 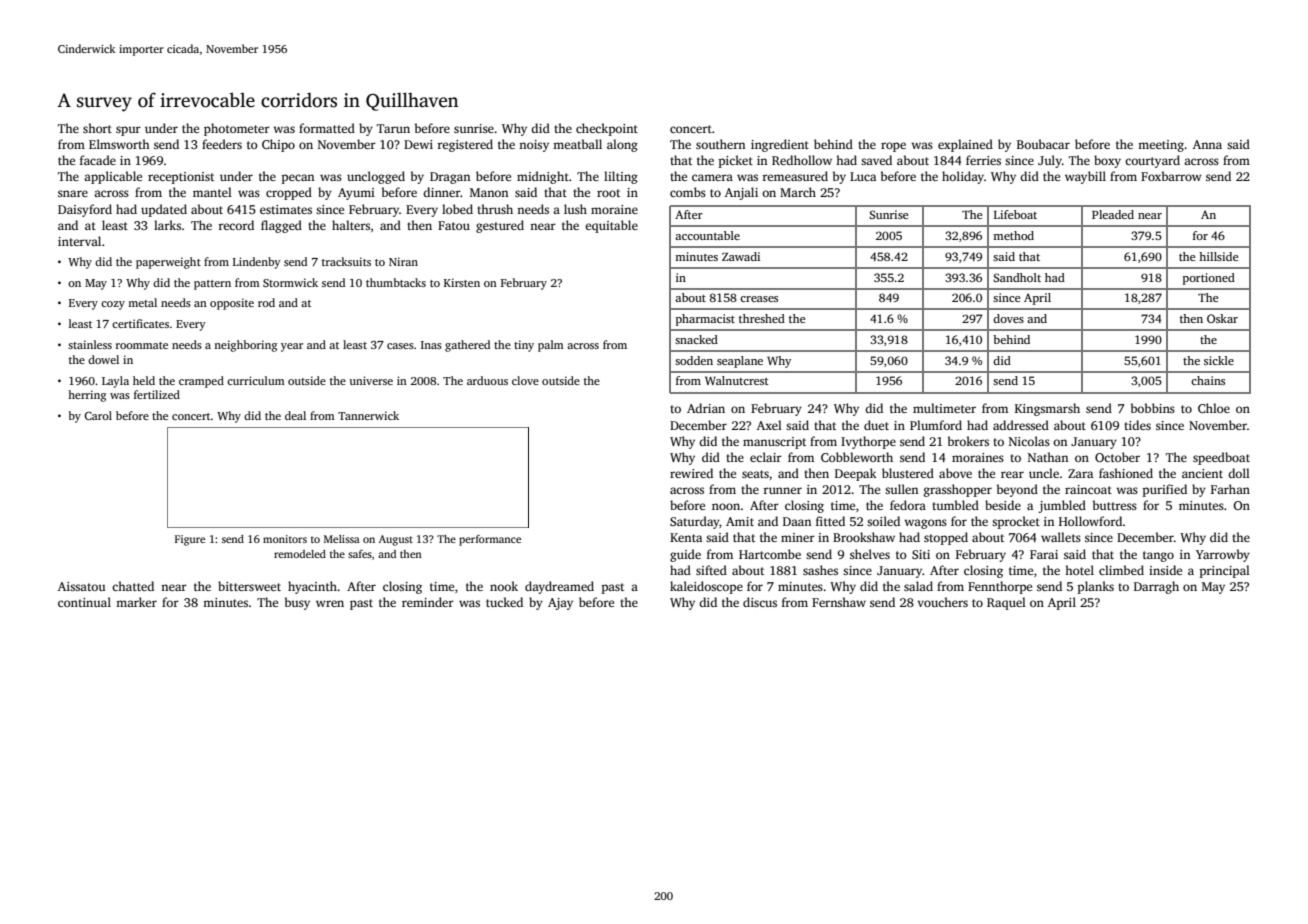 What do you see at coordinates (256, 380) in the screenshot?
I see `curriculum` at bounding box center [256, 380].
